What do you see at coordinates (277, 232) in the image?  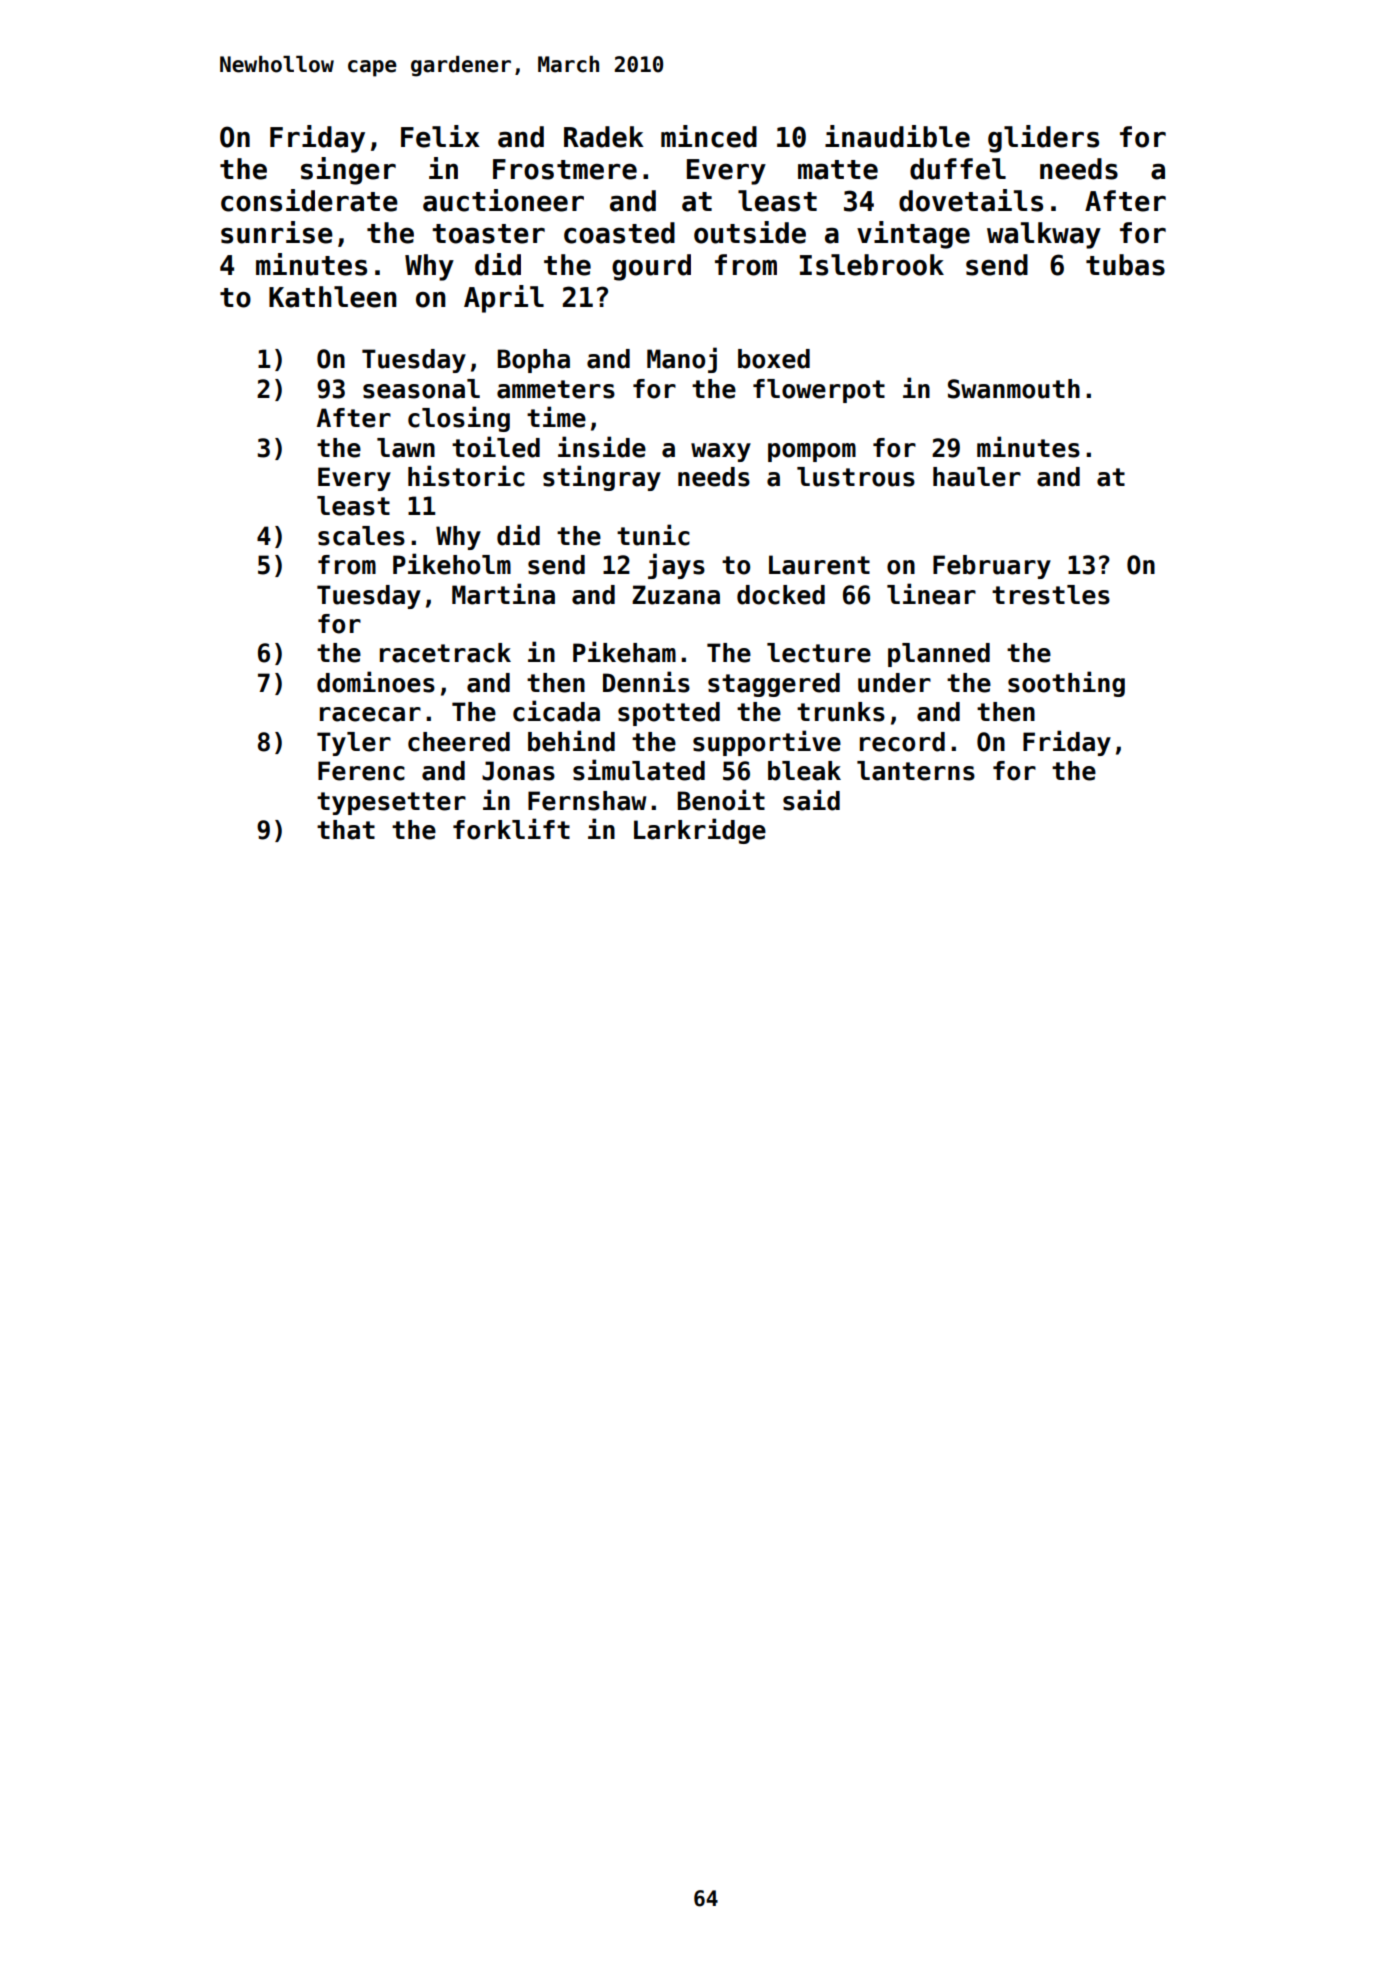 I see `sunrise` at bounding box center [277, 232].
